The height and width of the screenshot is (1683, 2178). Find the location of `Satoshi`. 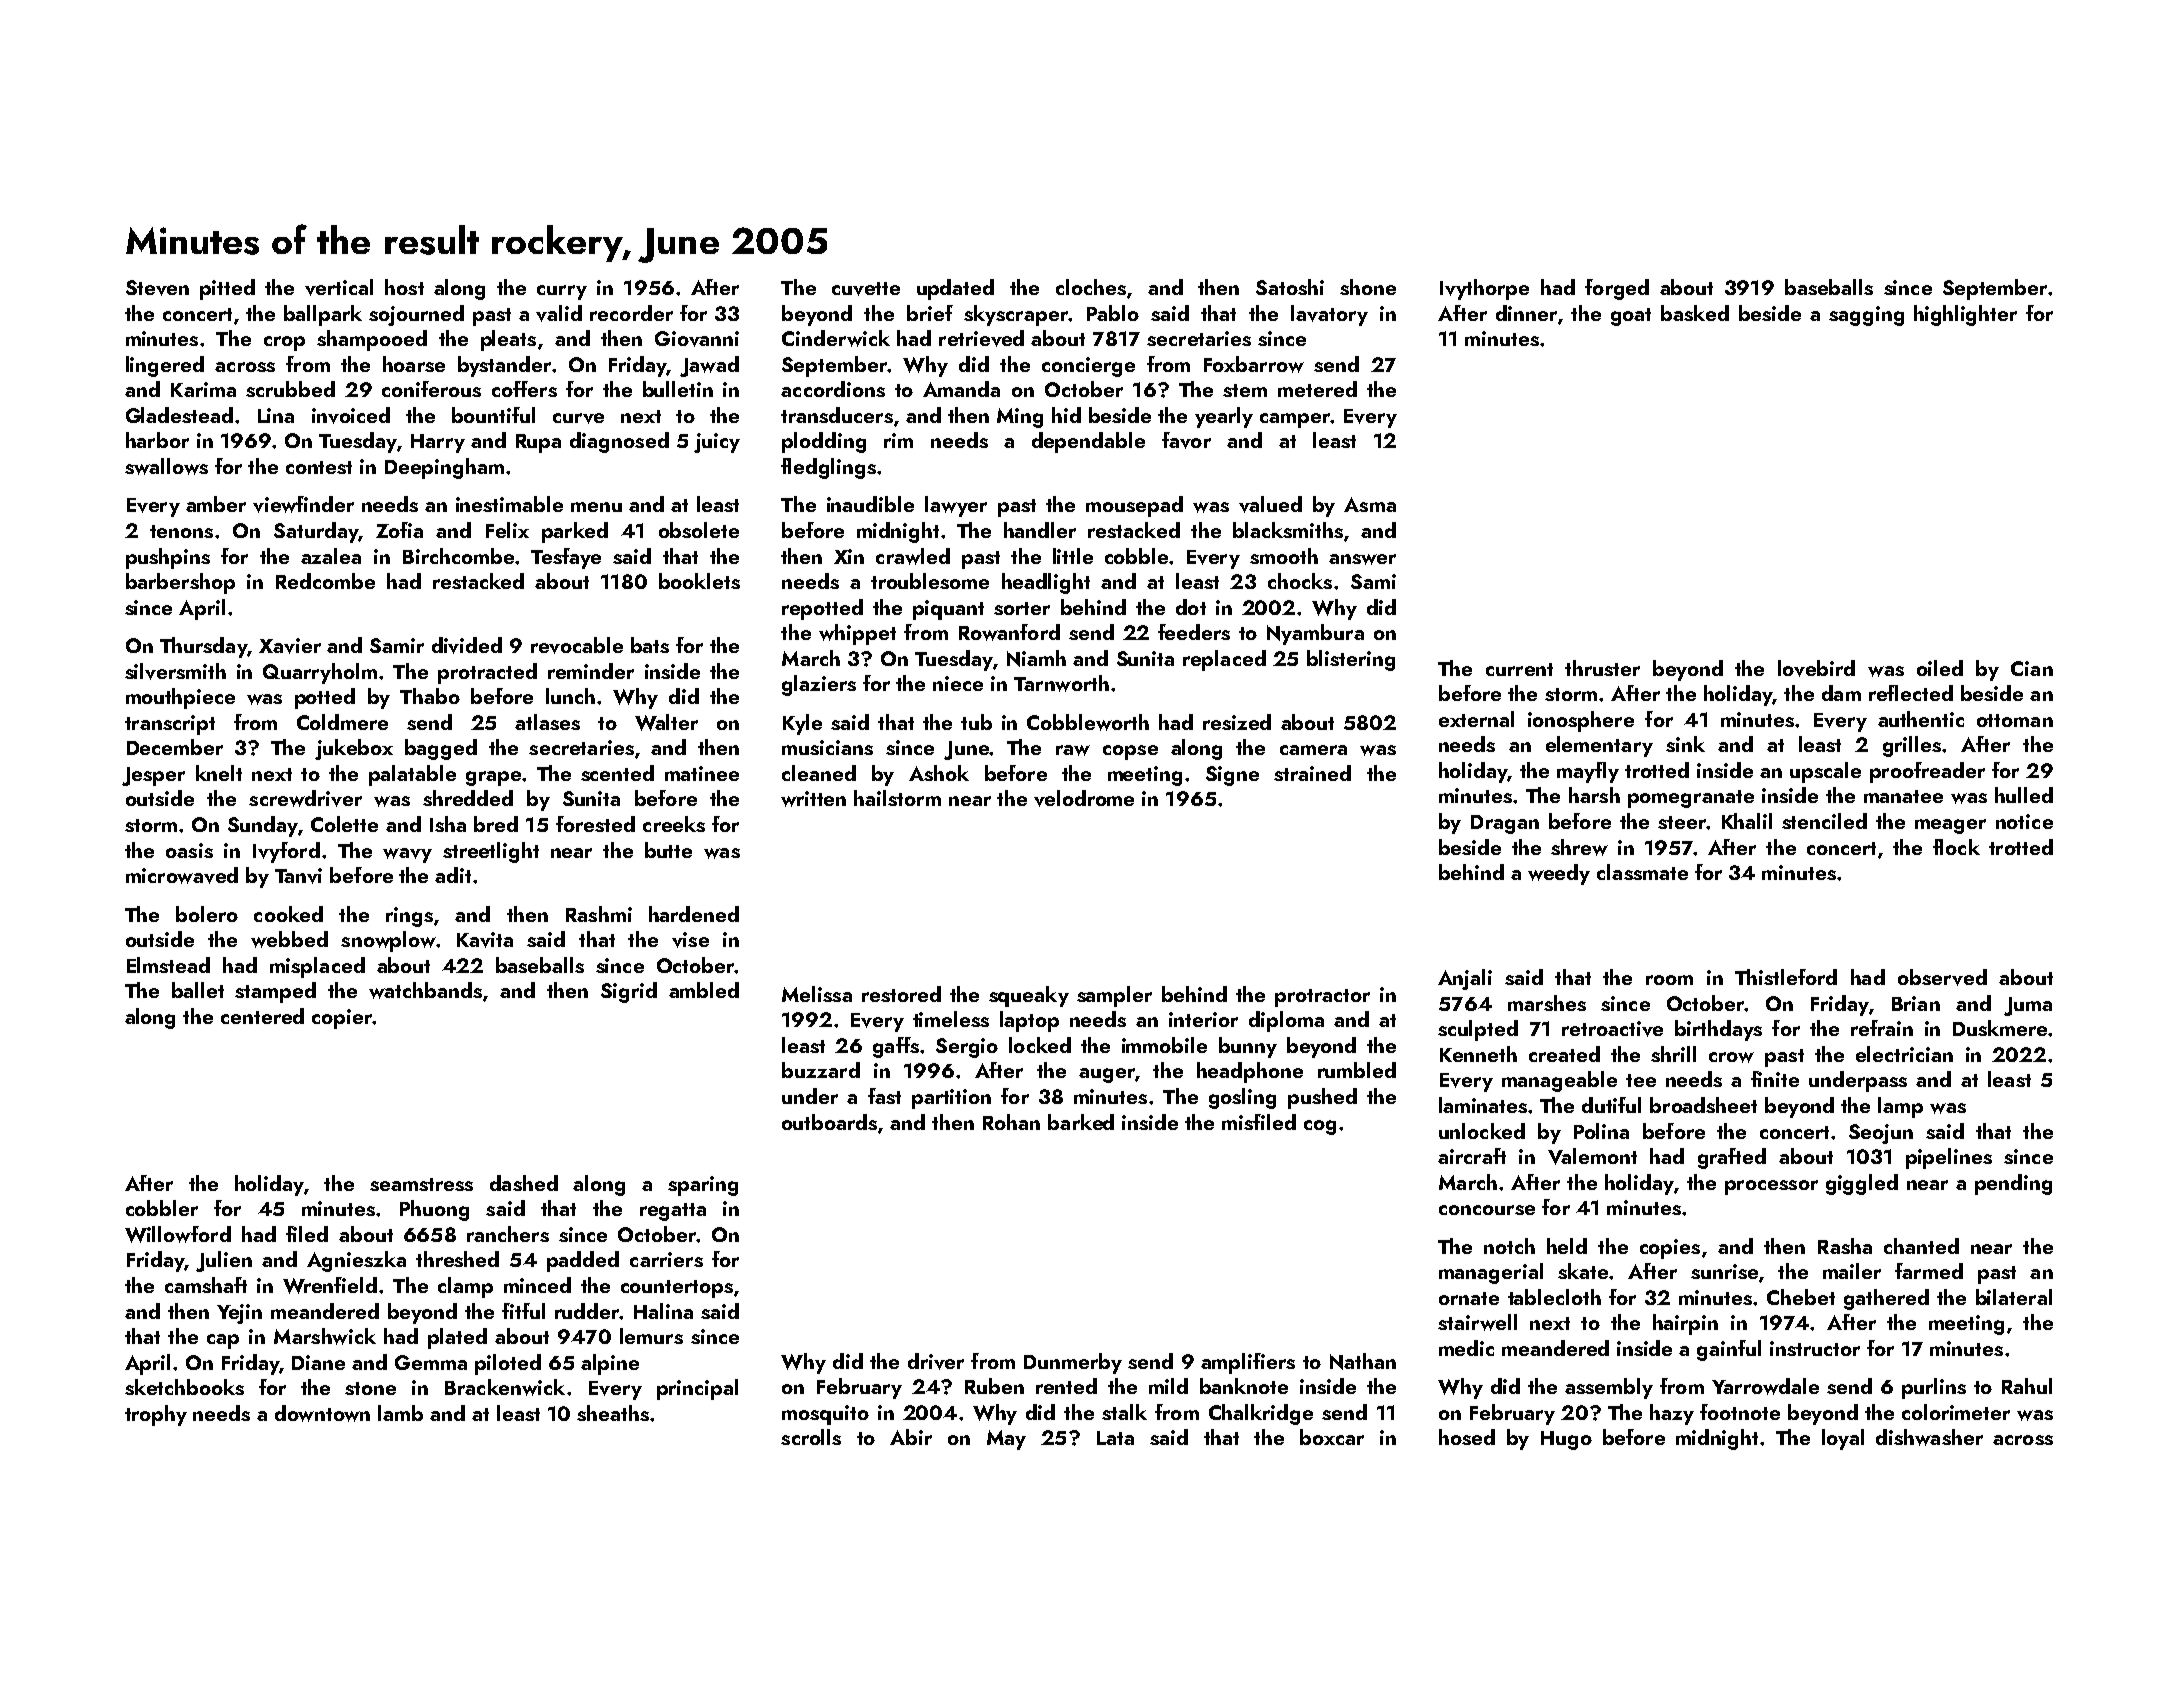

Satoshi is located at coordinates (1290, 287).
